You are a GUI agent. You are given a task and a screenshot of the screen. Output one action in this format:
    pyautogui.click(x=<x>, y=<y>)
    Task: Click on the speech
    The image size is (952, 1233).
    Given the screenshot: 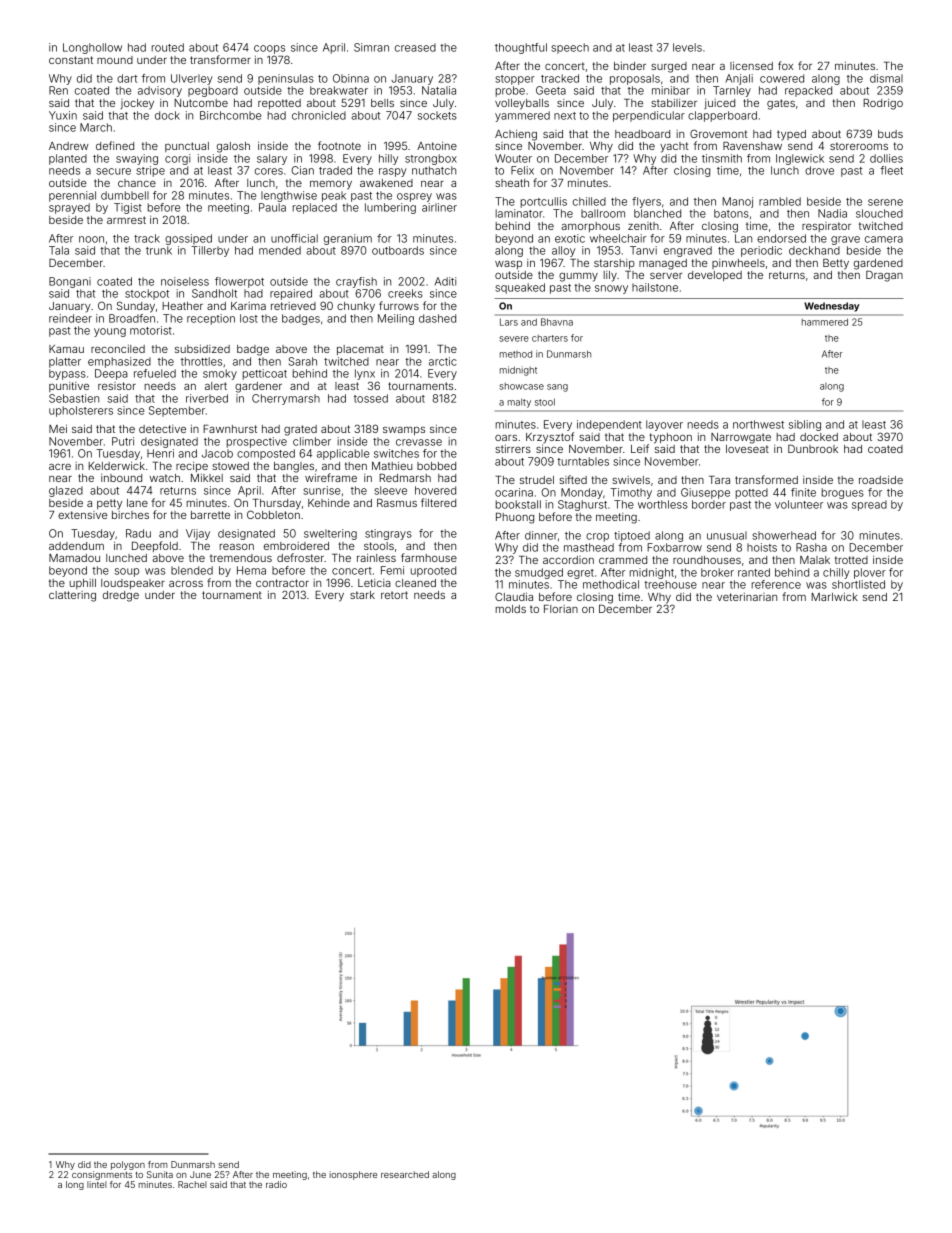 What is the action you would take?
    pyautogui.click(x=570, y=48)
